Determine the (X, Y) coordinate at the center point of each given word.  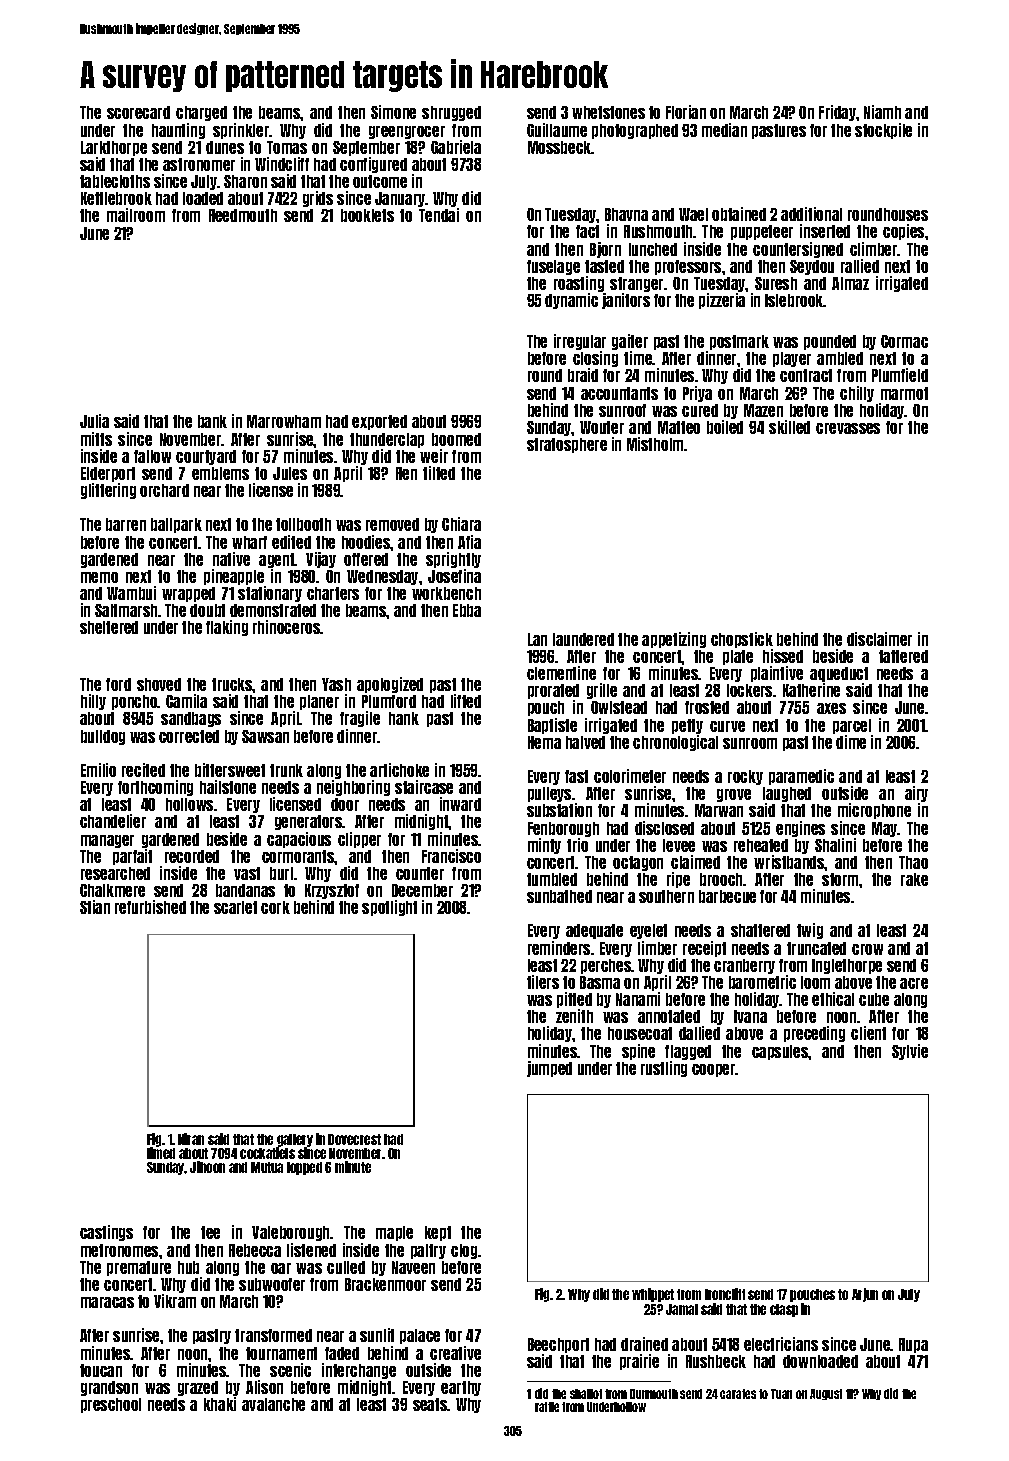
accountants (619, 393)
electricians (781, 1344)
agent (277, 560)
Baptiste (552, 726)
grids (318, 199)
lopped (304, 1168)
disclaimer (879, 639)
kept (438, 1233)
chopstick (742, 640)
